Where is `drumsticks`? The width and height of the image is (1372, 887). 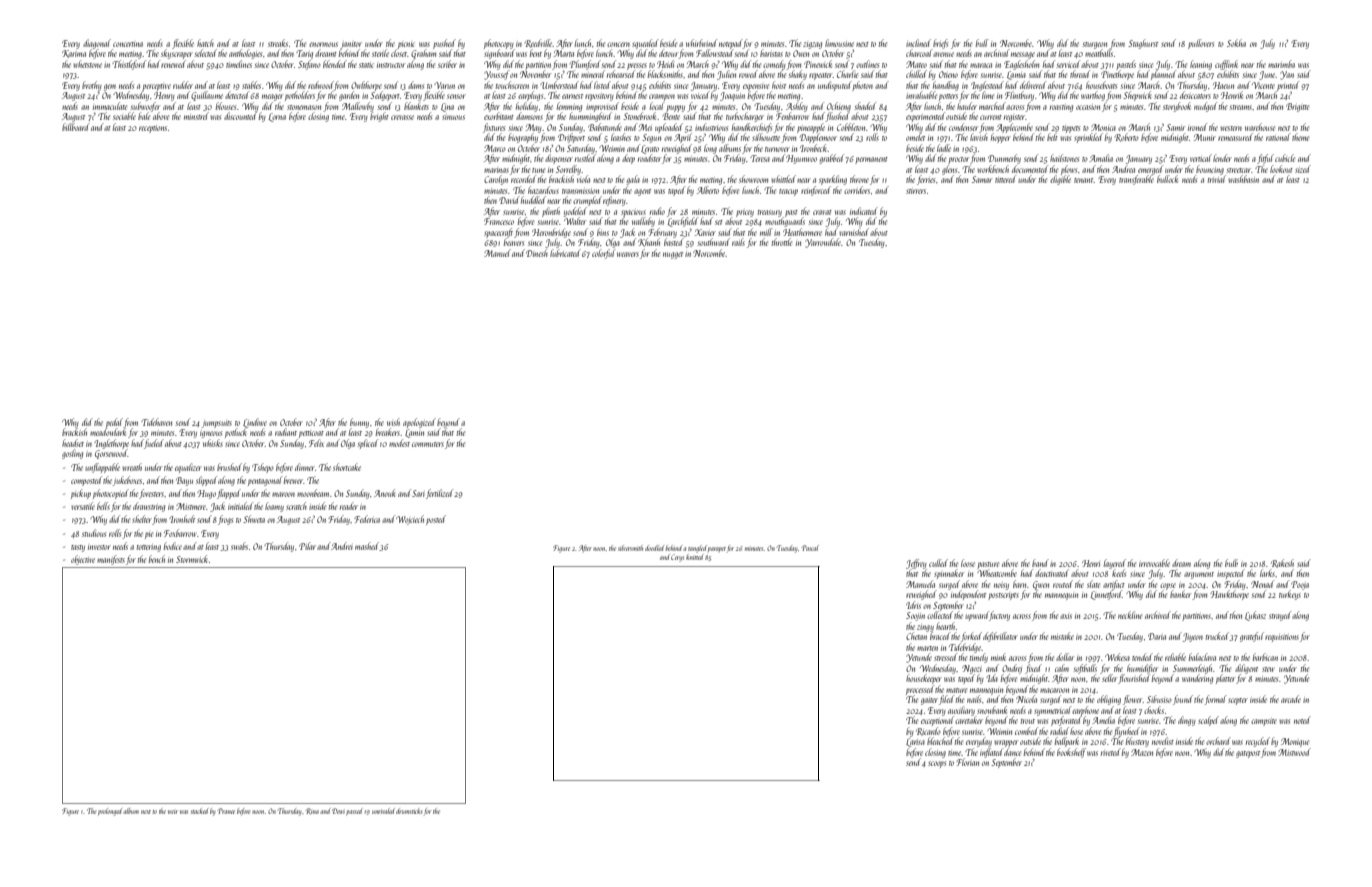 drumsticks is located at coordinates (409, 811).
